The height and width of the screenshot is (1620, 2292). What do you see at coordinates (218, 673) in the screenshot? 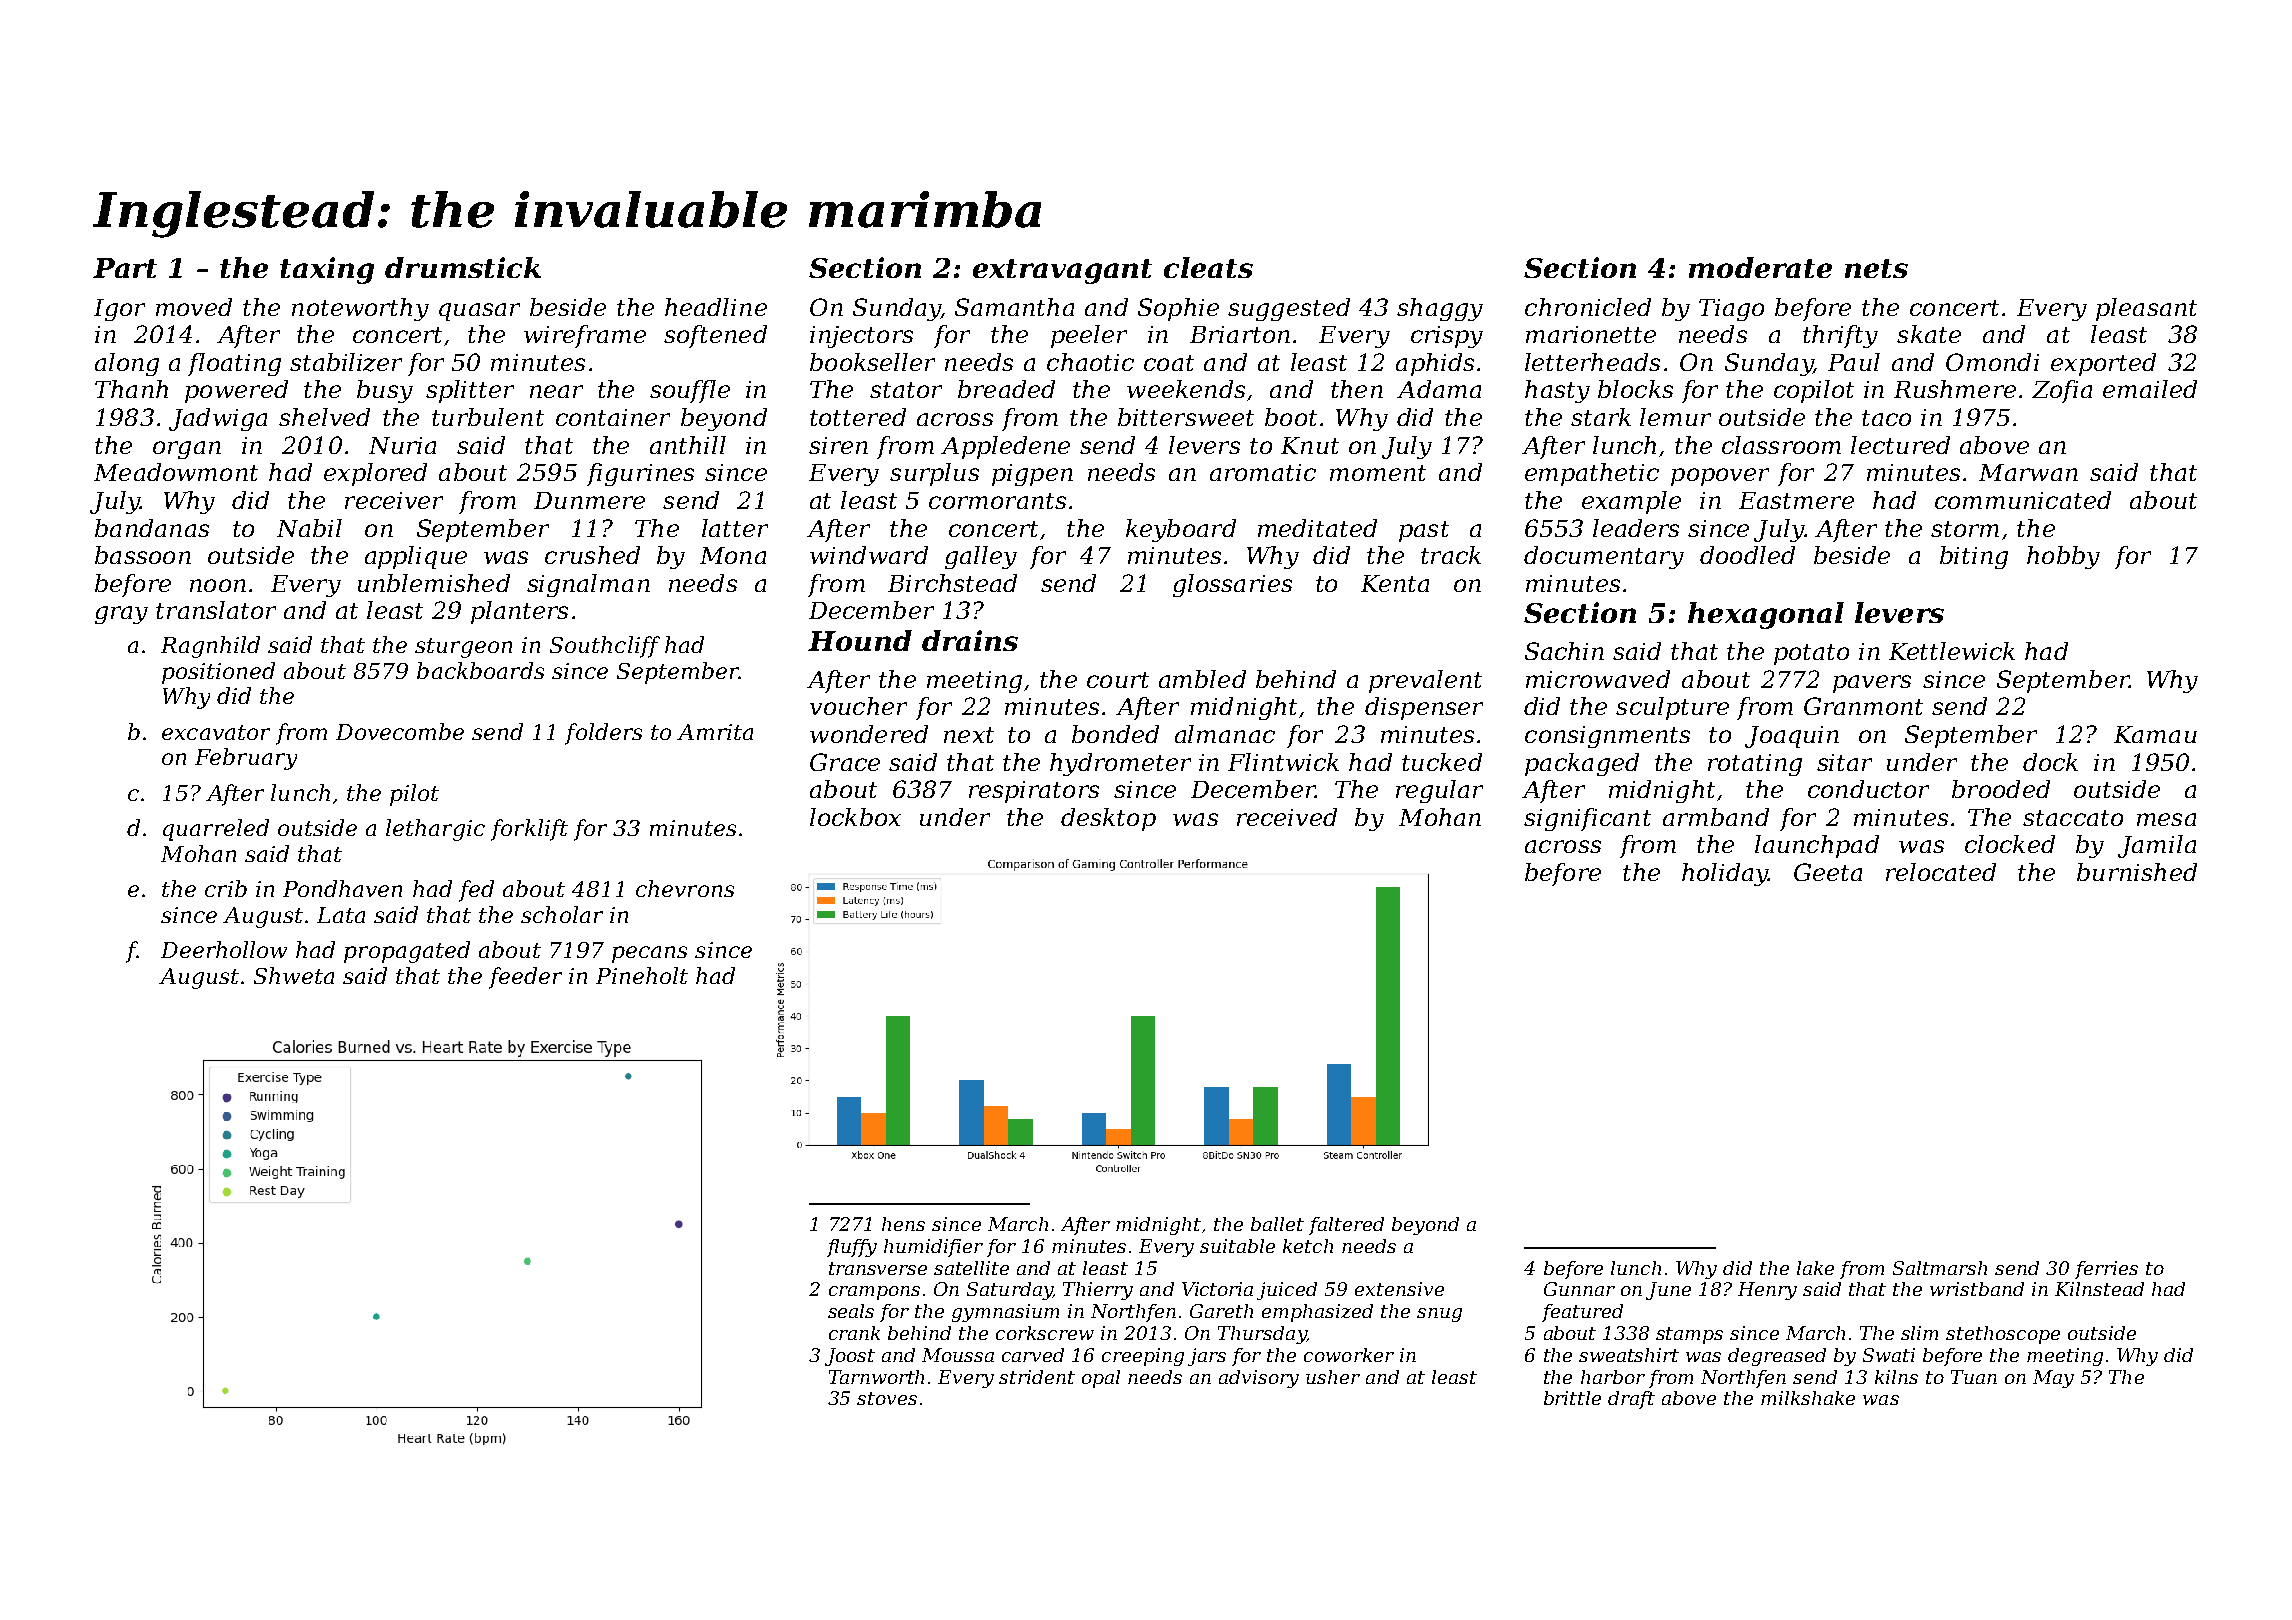
I see `positioned` at bounding box center [218, 673].
